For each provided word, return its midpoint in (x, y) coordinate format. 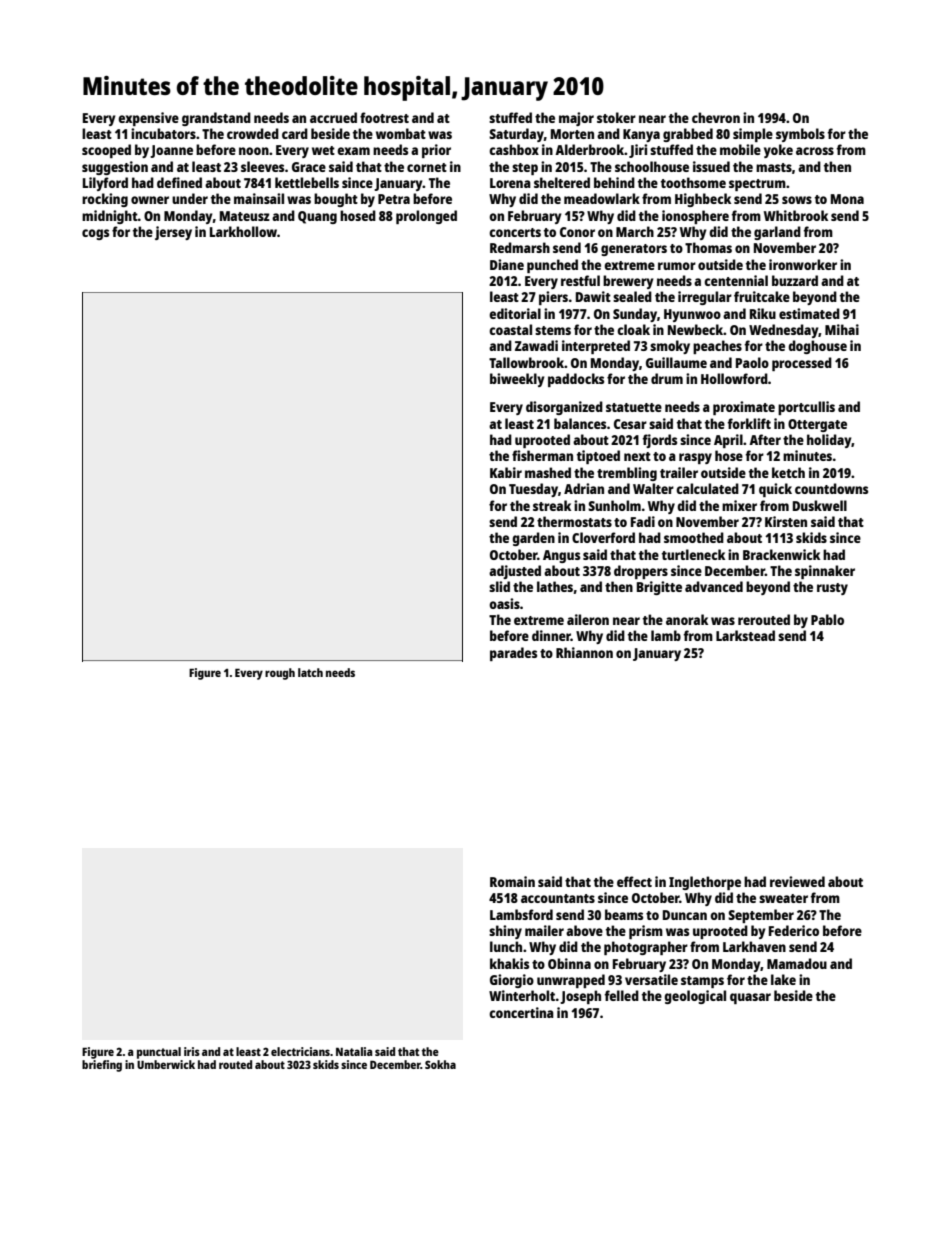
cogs (95, 234)
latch (310, 672)
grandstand (216, 119)
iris (192, 1051)
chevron (716, 117)
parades (513, 654)
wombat (401, 133)
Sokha (440, 1064)
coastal (510, 329)
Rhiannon (584, 652)
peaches (717, 347)
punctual (159, 1053)
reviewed (797, 881)
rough (280, 674)
